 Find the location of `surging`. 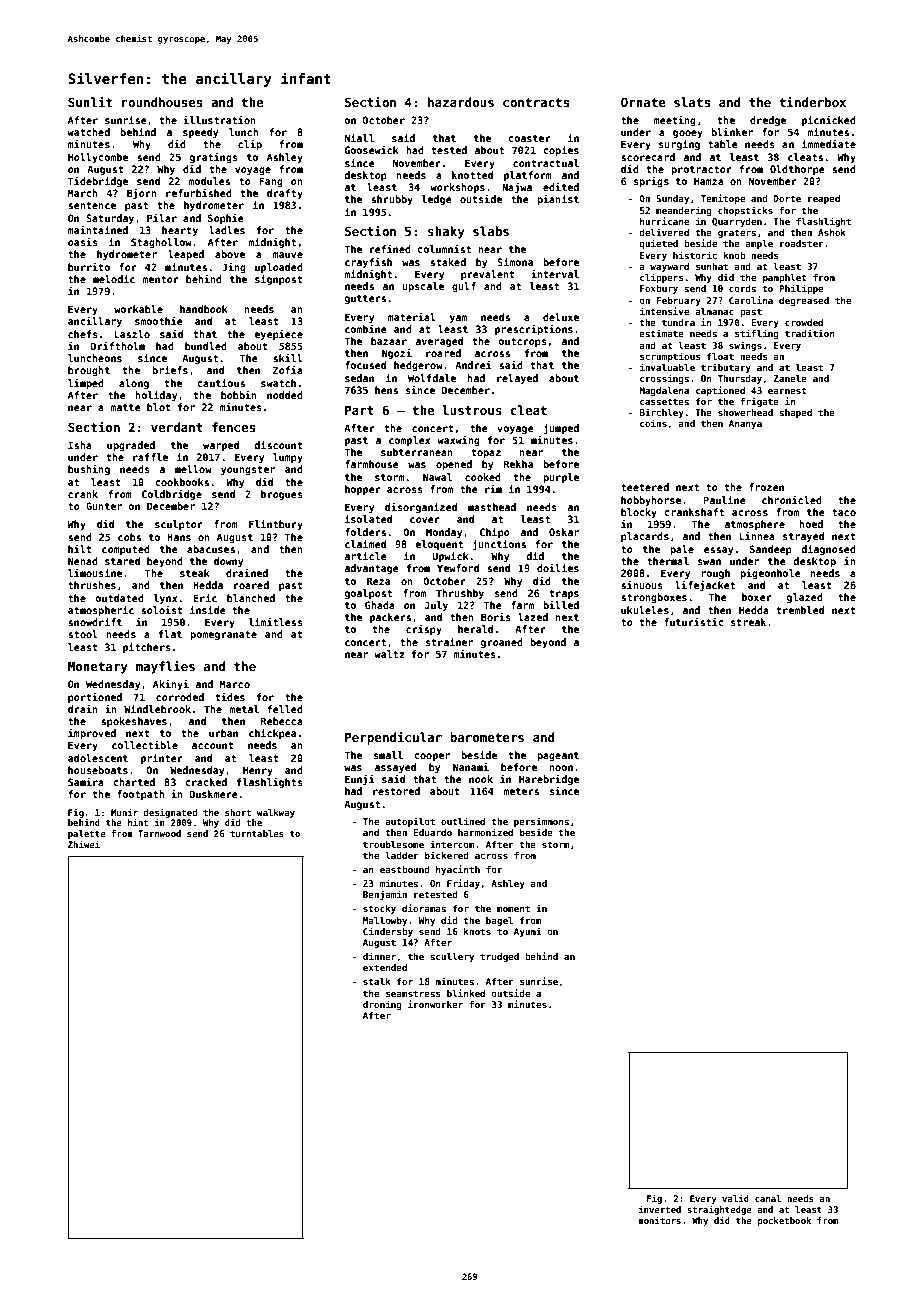

surging is located at coordinates (679, 145).
